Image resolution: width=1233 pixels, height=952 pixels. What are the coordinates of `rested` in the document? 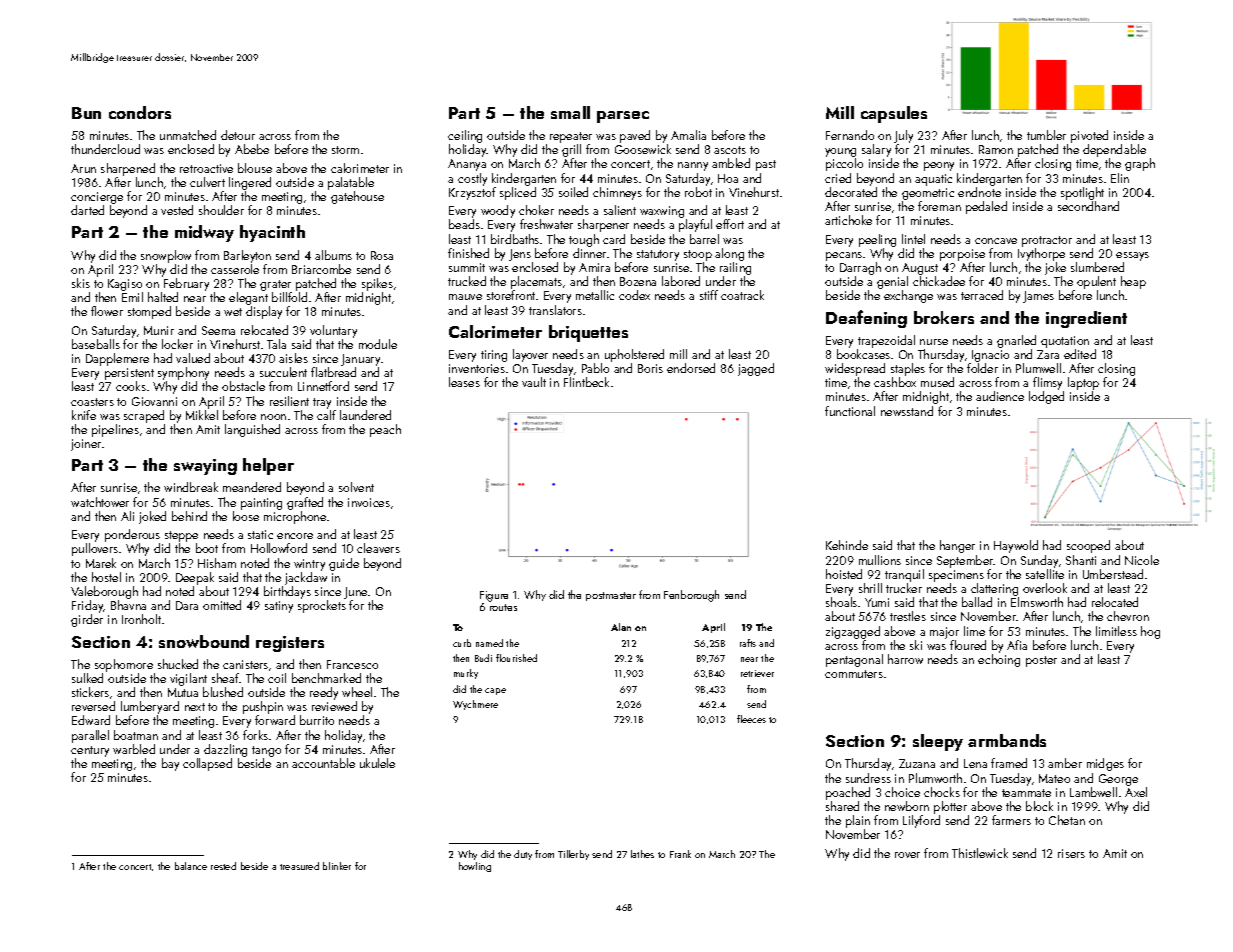 It's located at (223, 866).
